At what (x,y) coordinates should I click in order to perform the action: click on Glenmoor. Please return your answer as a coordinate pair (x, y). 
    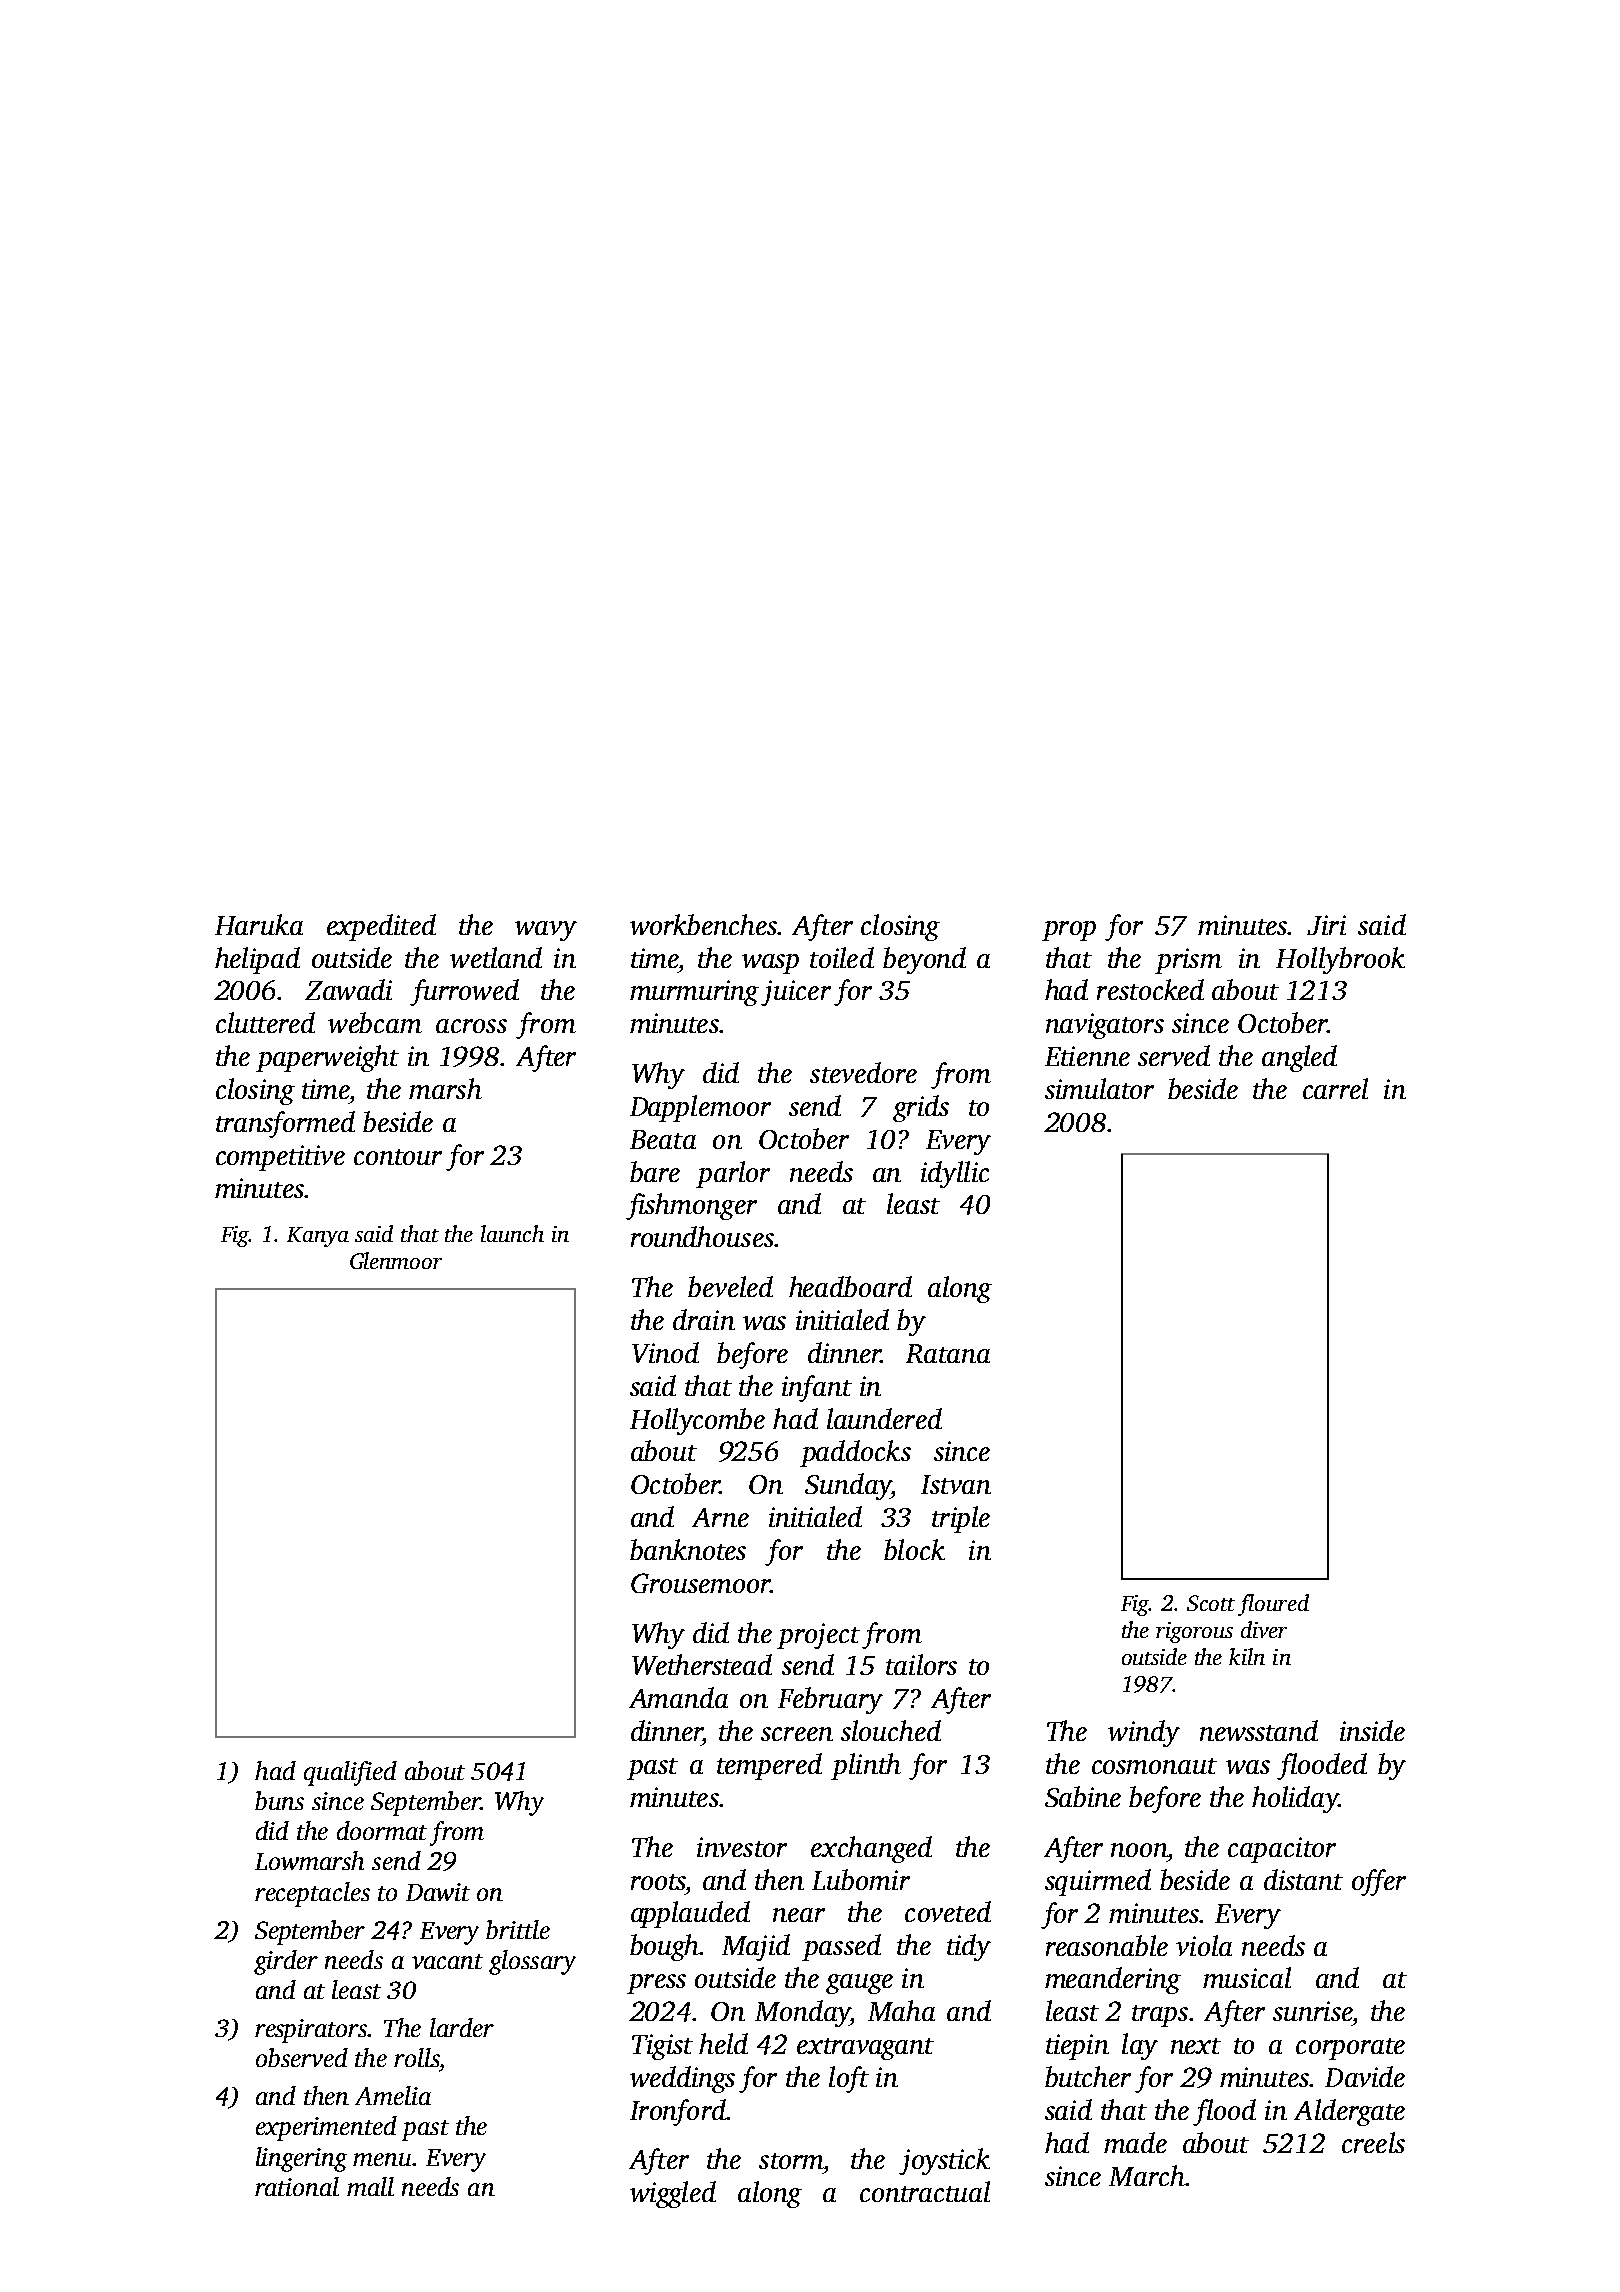
    Looking at the image, I should click on (396, 1260).
